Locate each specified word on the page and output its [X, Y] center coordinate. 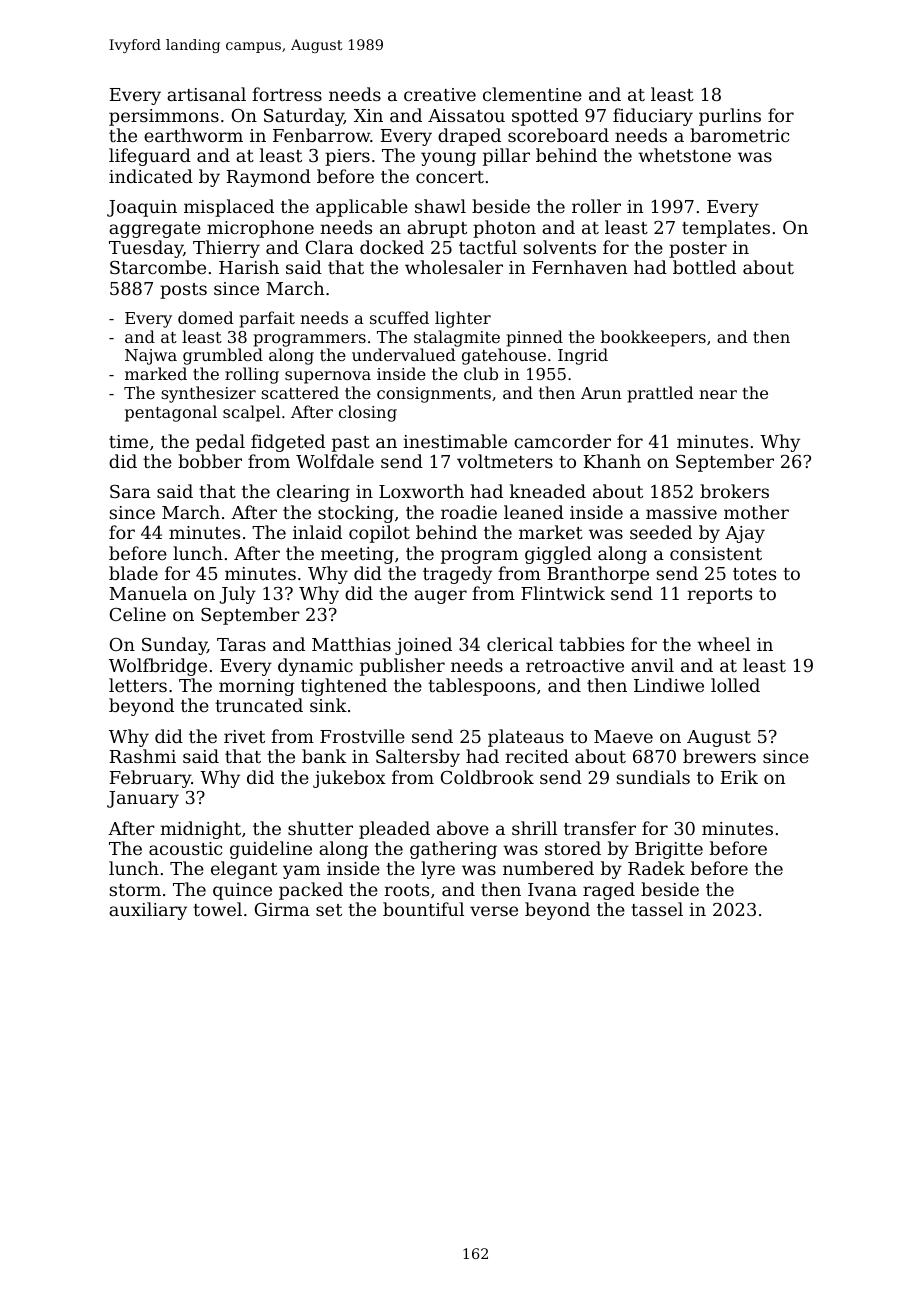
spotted [545, 117]
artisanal [206, 94]
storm [135, 890]
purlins [730, 117]
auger [440, 597]
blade [133, 573]
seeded [661, 532]
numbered [548, 868]
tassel [657, 909]
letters [138, 685]
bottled [704, 267]
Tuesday [146, 249]
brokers [734, 491]
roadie [469, 512]
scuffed [399, 317]
